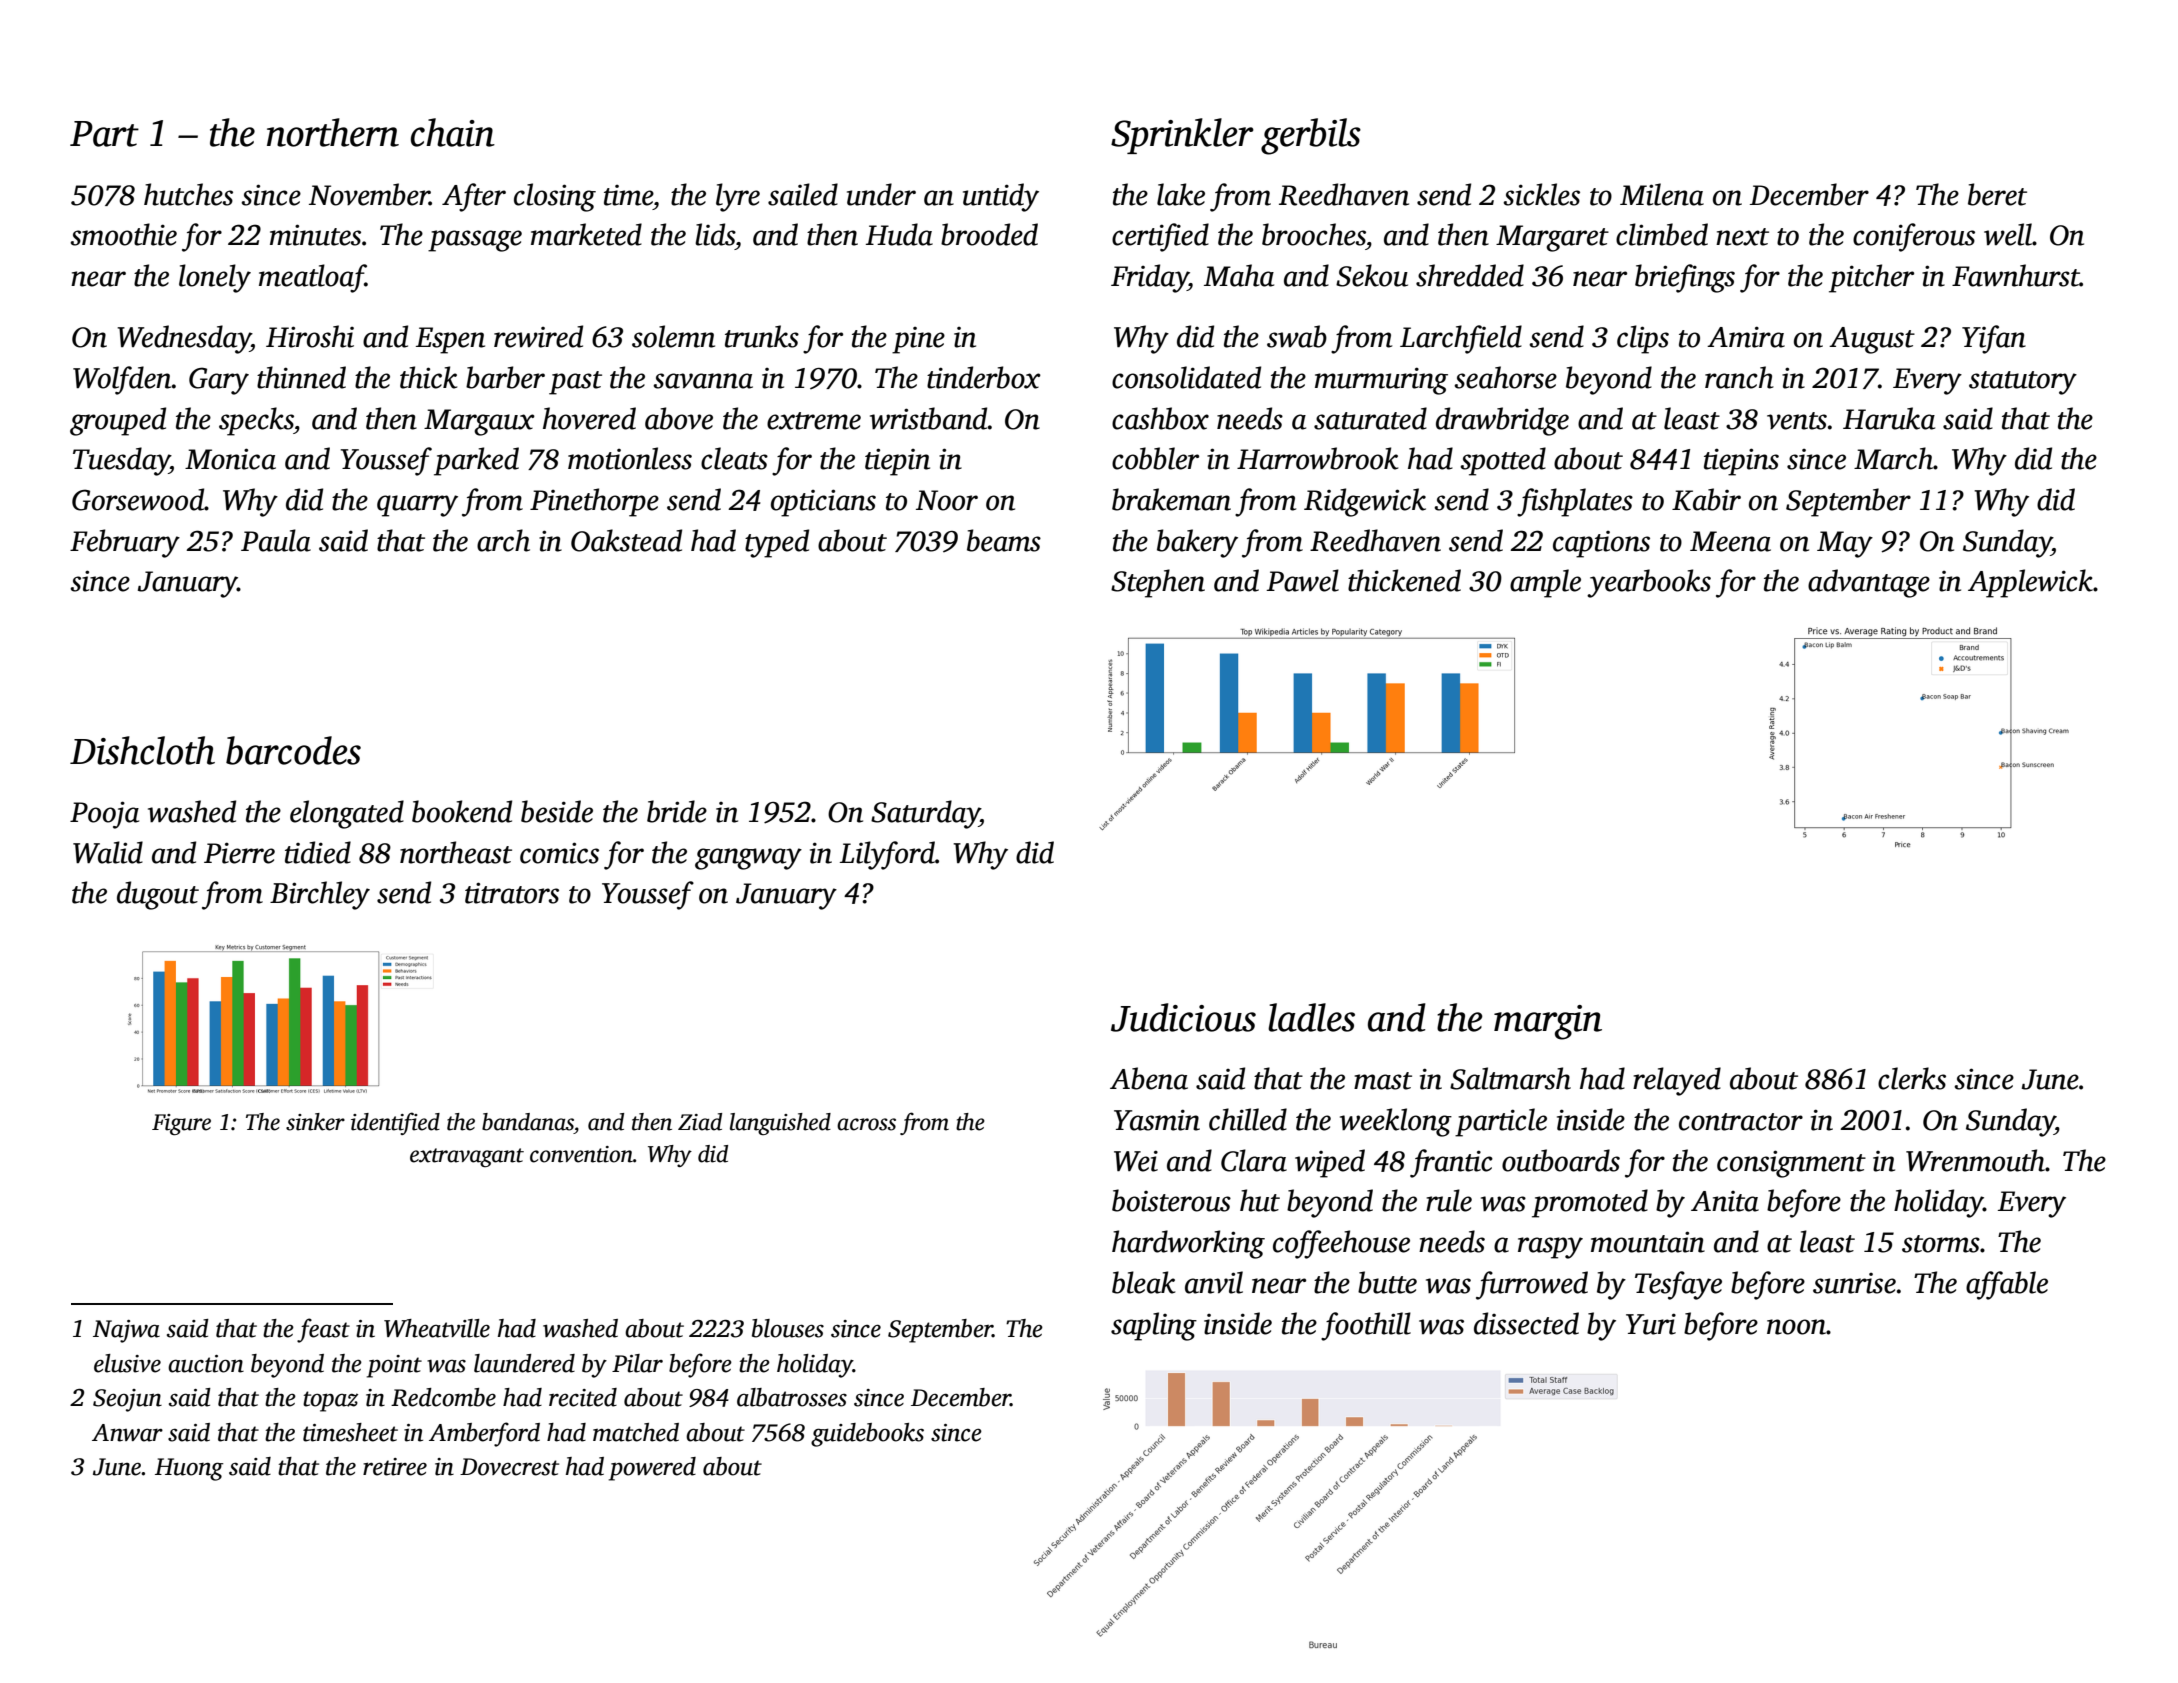 This image has width=2178, height=1683. Describe the element at coordinates (395, 1467) in the image. I see `retiree` at that location.
